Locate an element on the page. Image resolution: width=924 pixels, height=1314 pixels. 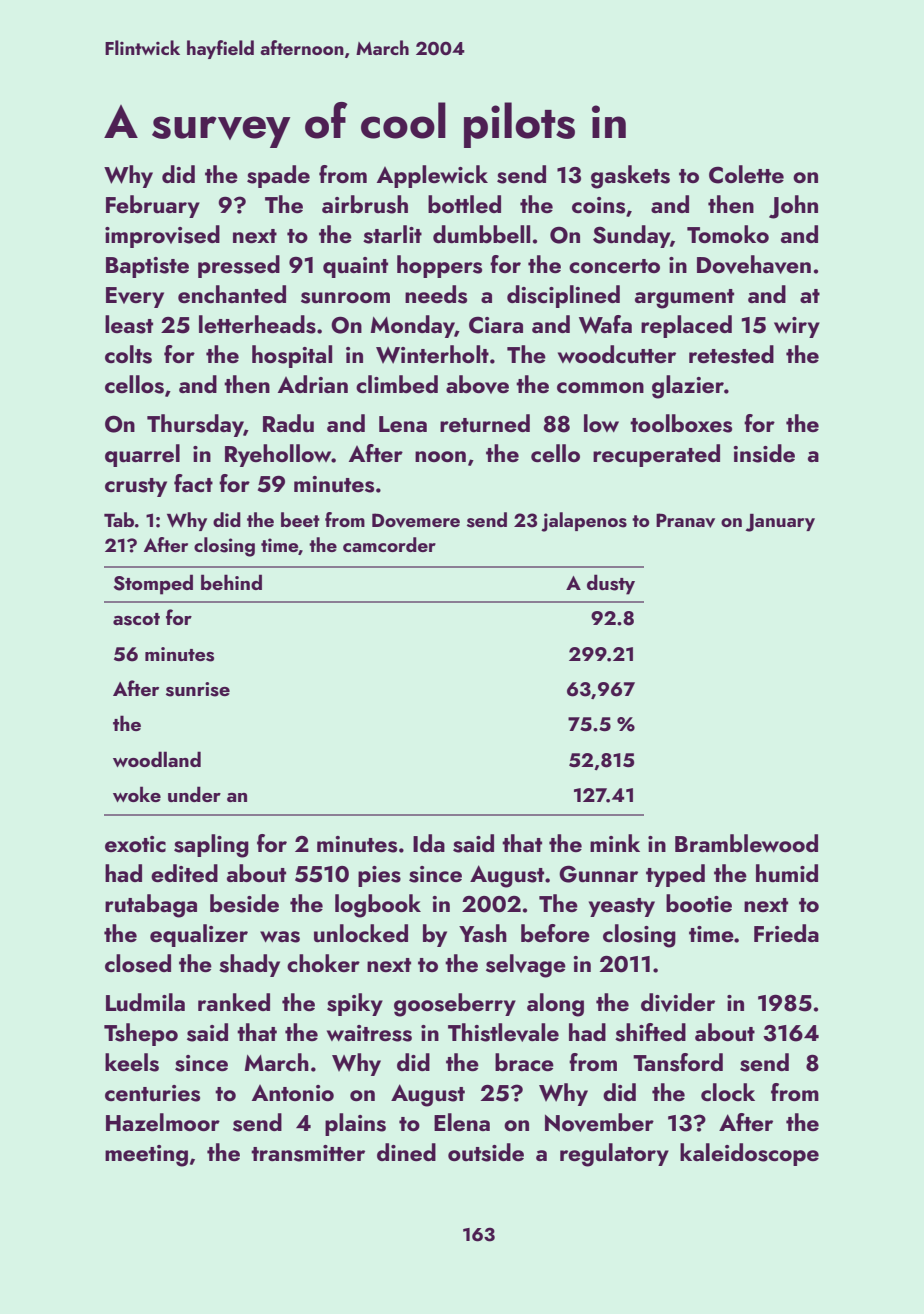
sunrise is located at coordinates (198, 689).
